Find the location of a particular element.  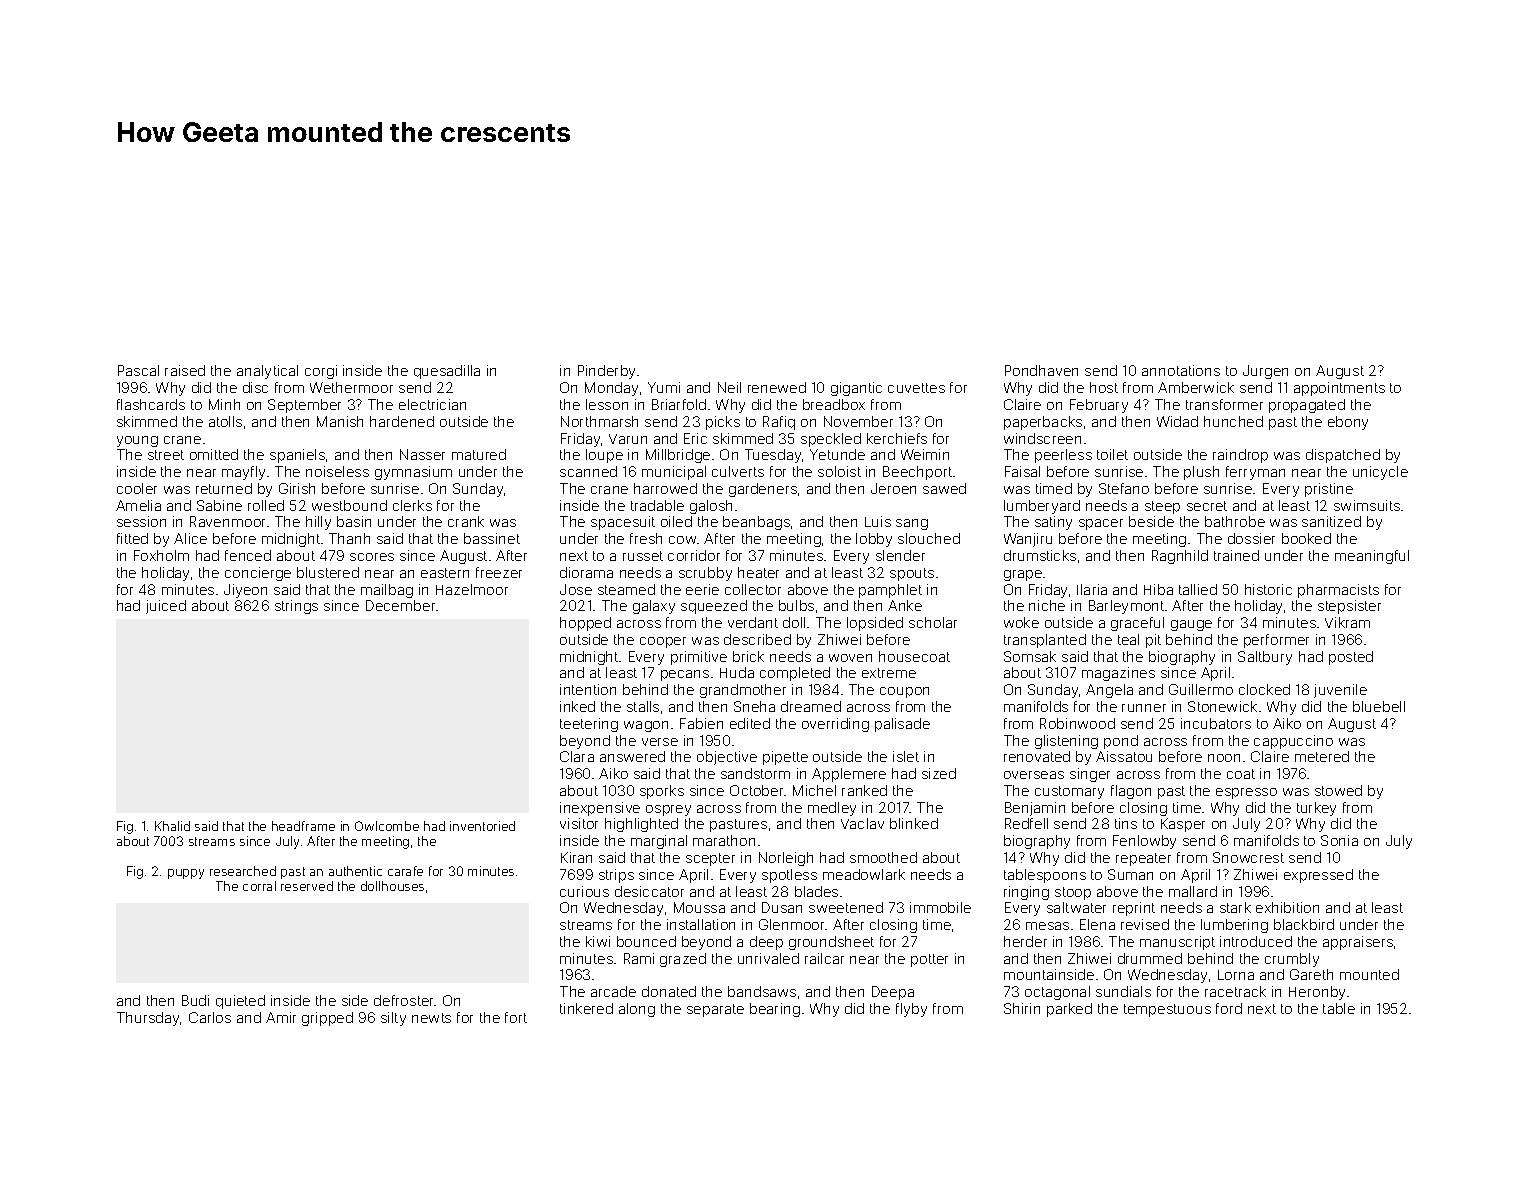

sporks is located at coordinates (662, 792).
